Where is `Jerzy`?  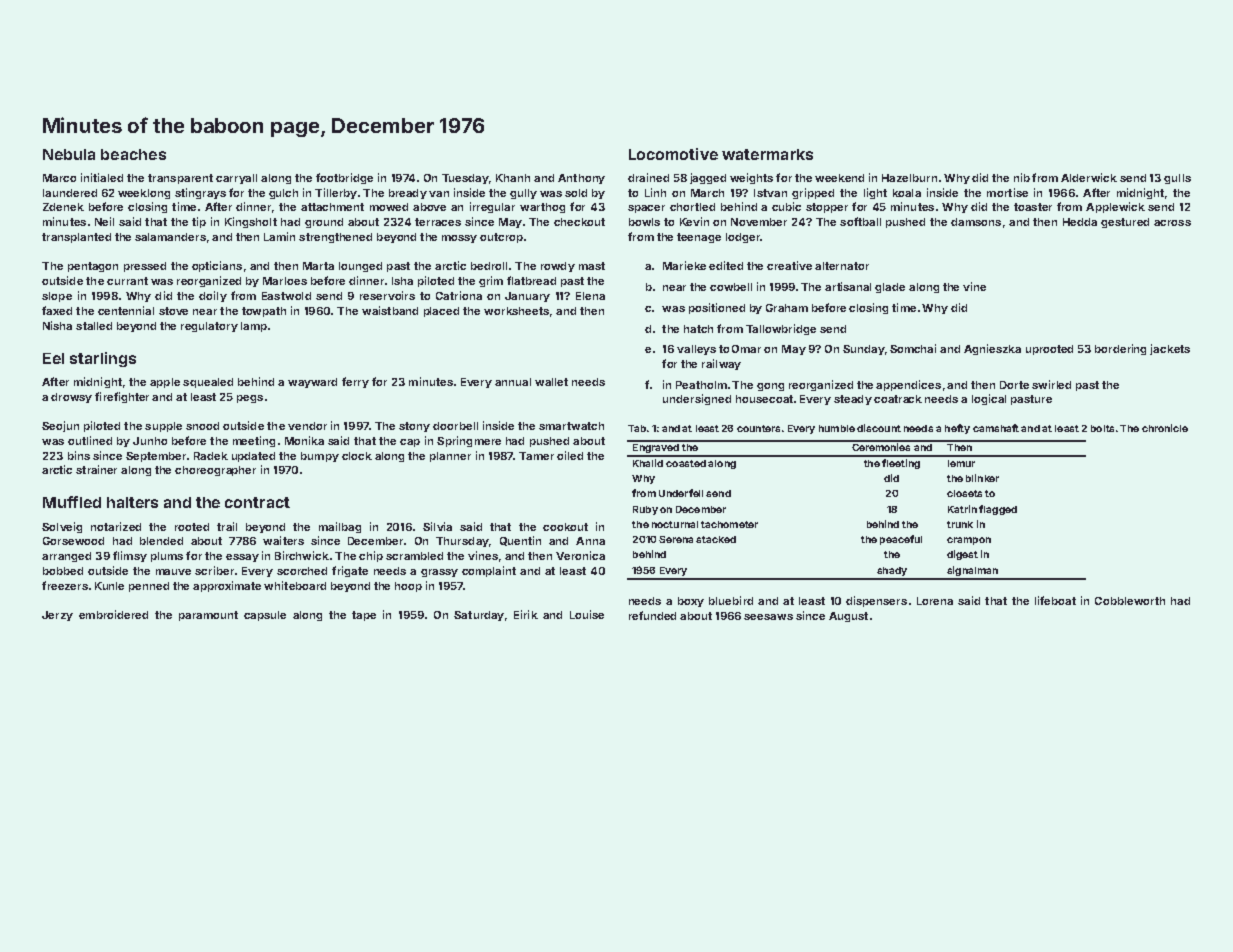 Jerzy is located at coordinates (57, 616).
